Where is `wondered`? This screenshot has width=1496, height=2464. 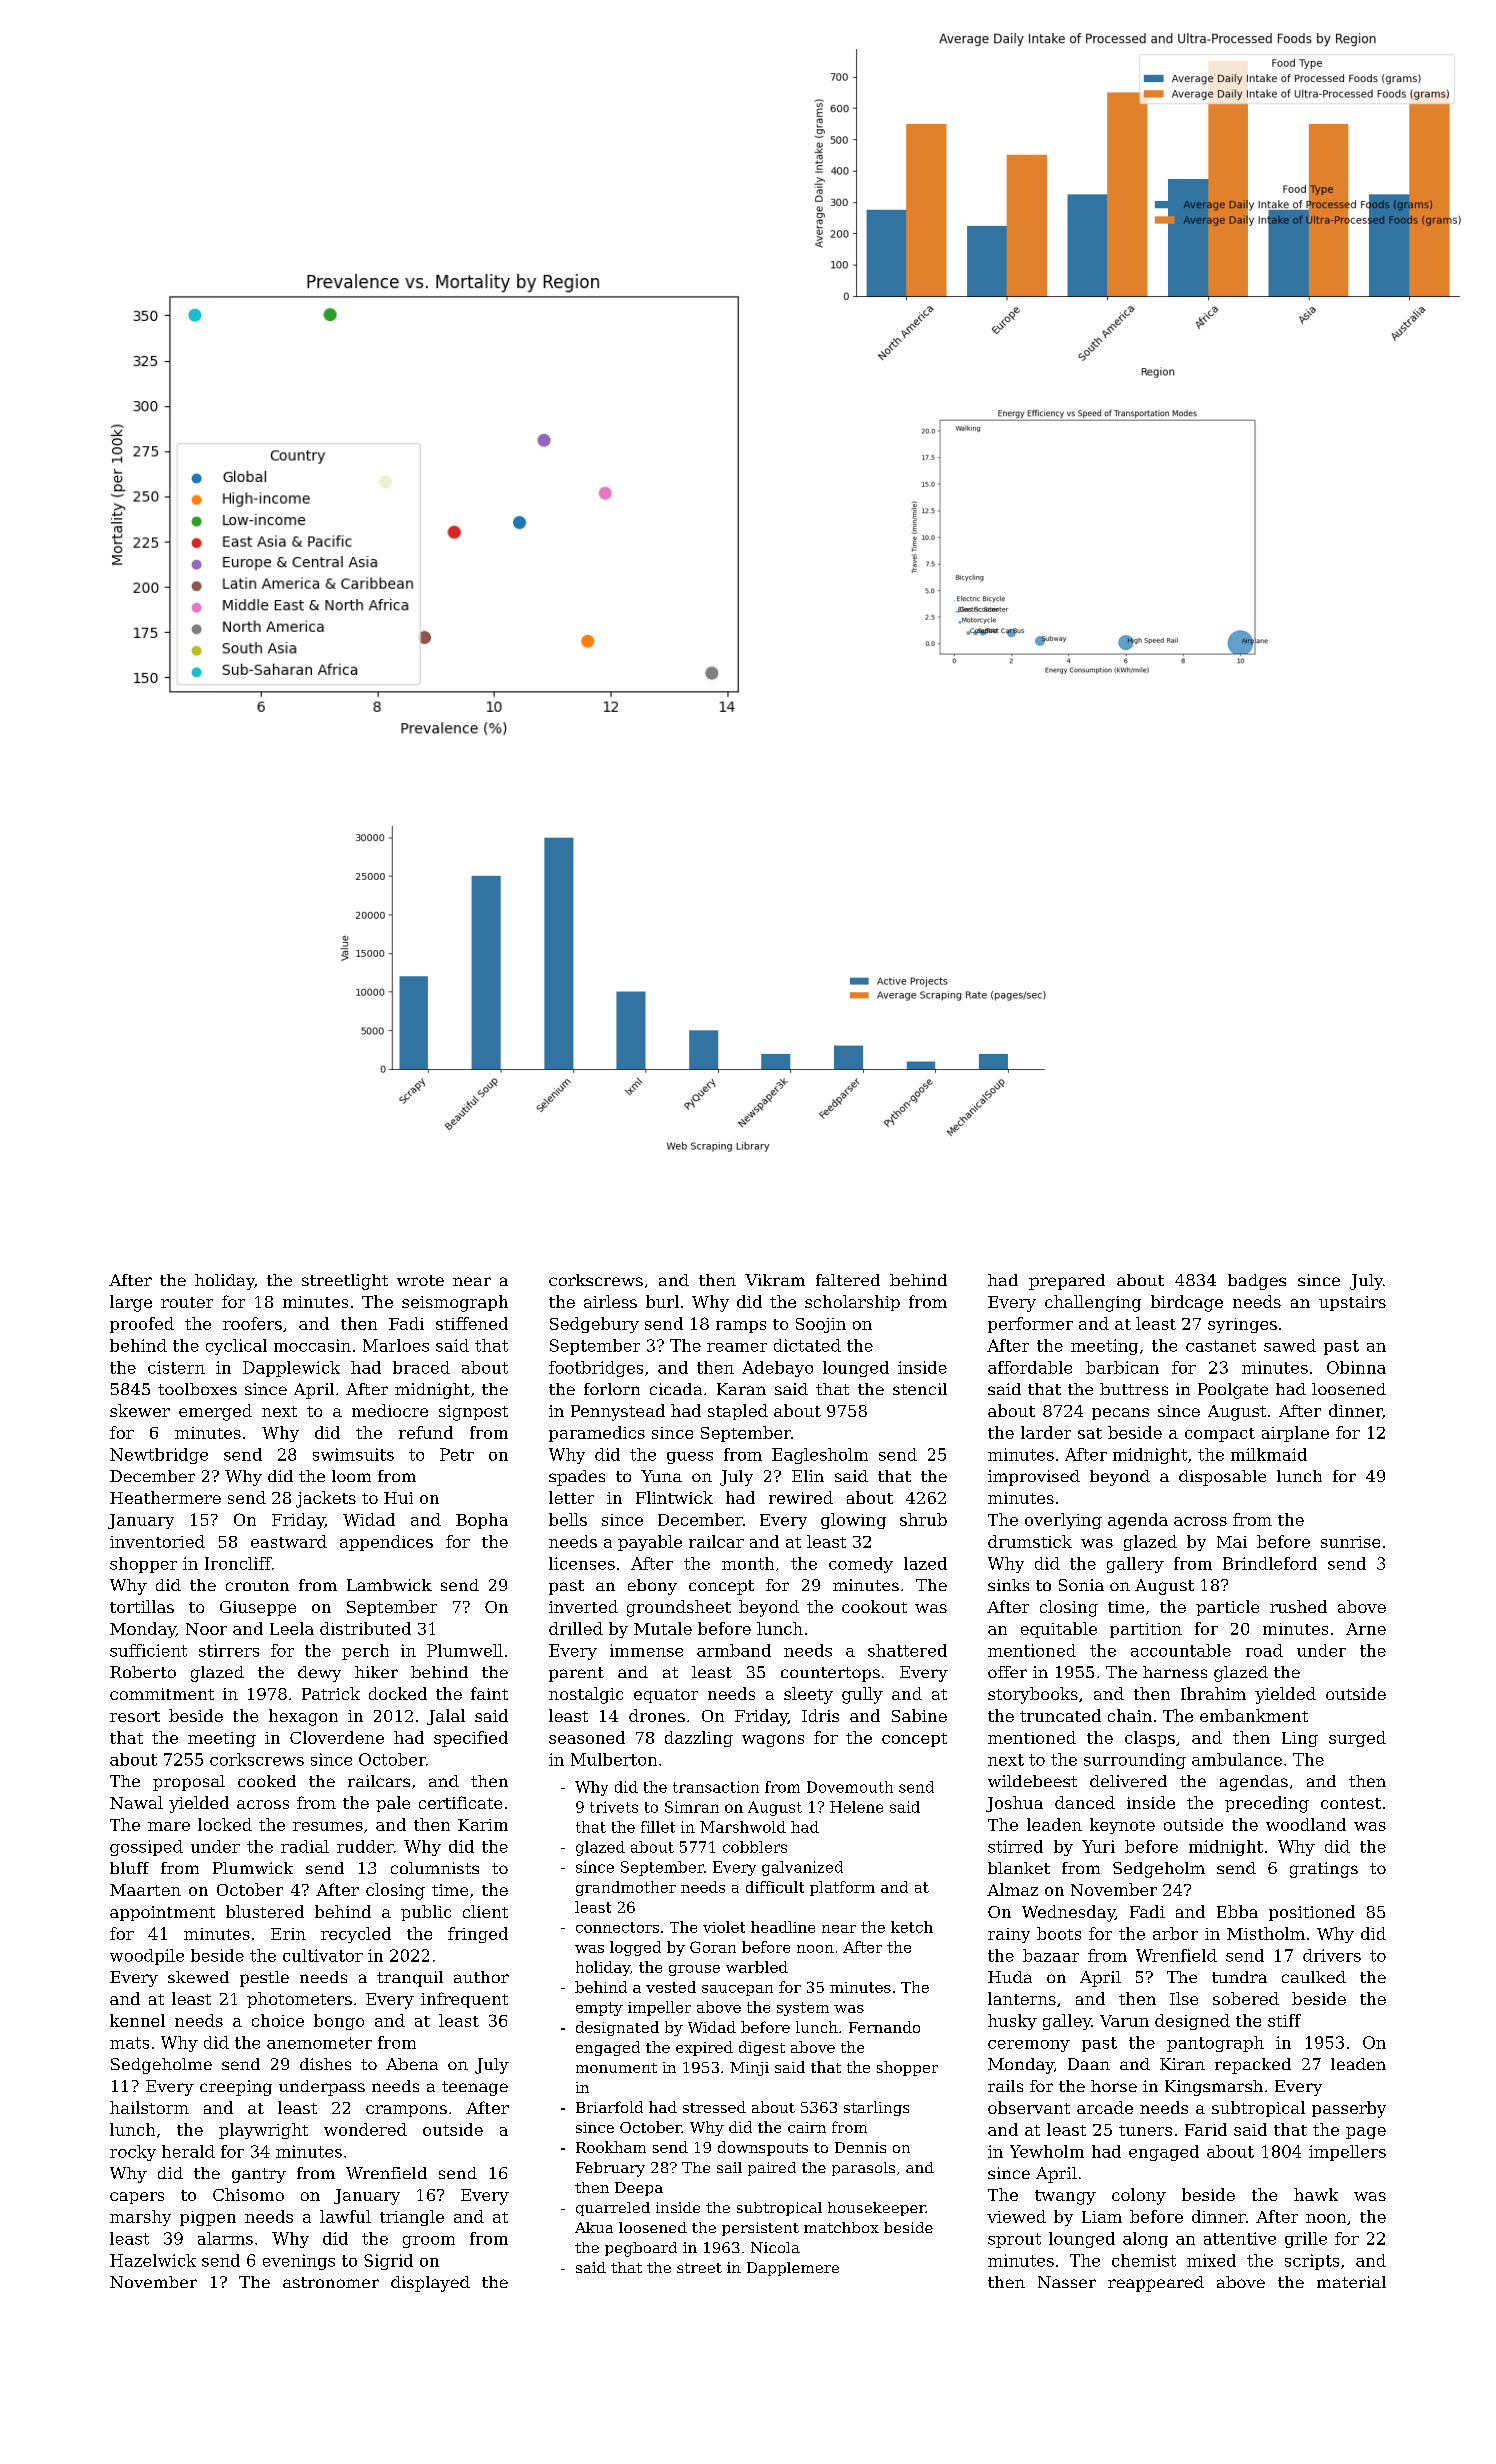 wondered is located at coordinates (365, 2129).
